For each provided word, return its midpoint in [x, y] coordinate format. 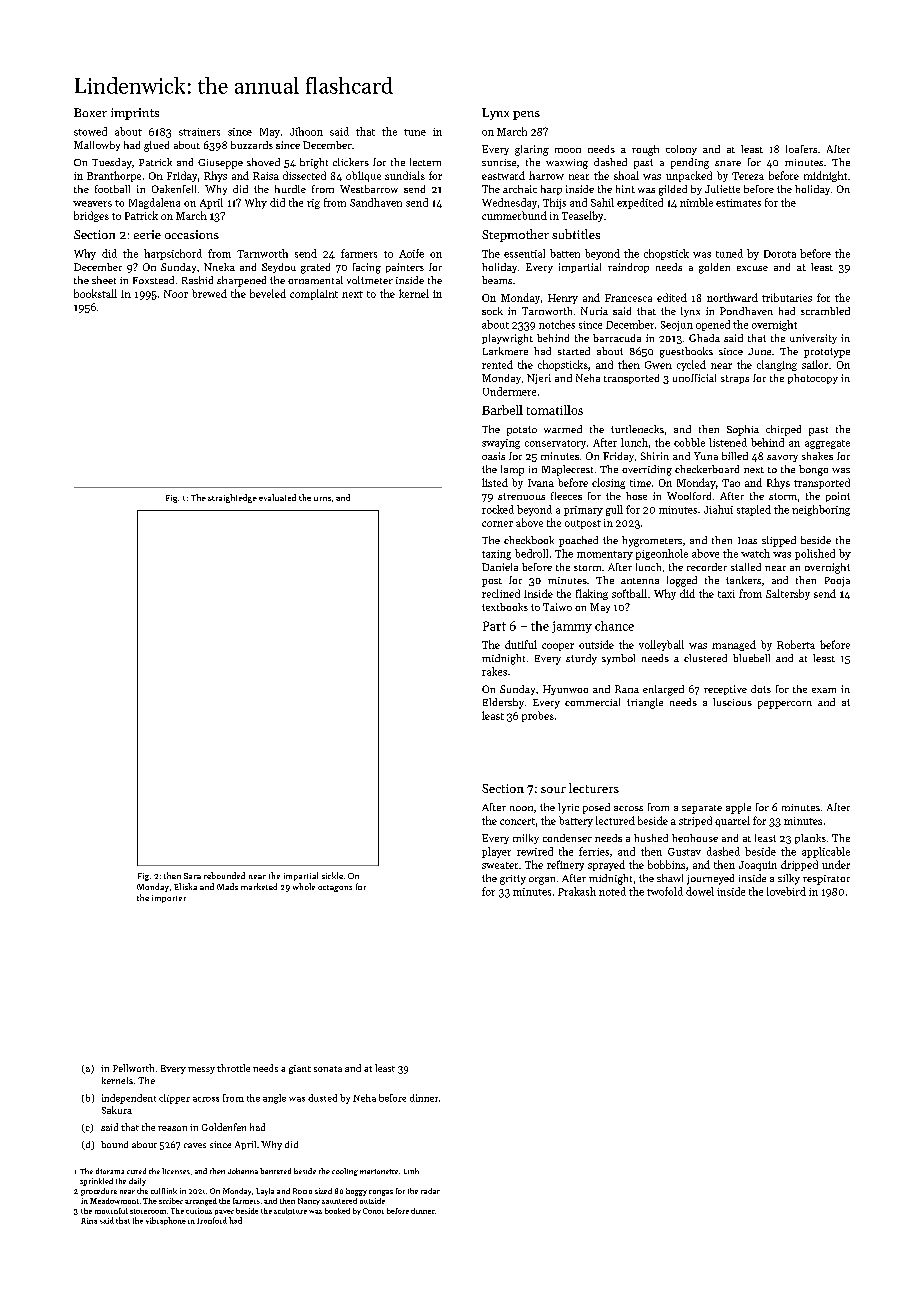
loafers [801, 149]
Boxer [90, 112]
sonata [328, 1069]
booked [337, 1211]
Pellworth [133, 1068]
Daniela [500, 567]
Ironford [212, 1220]
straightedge [232, 498]
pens [526, 115]
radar [430, 1191]
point [838, 497]
